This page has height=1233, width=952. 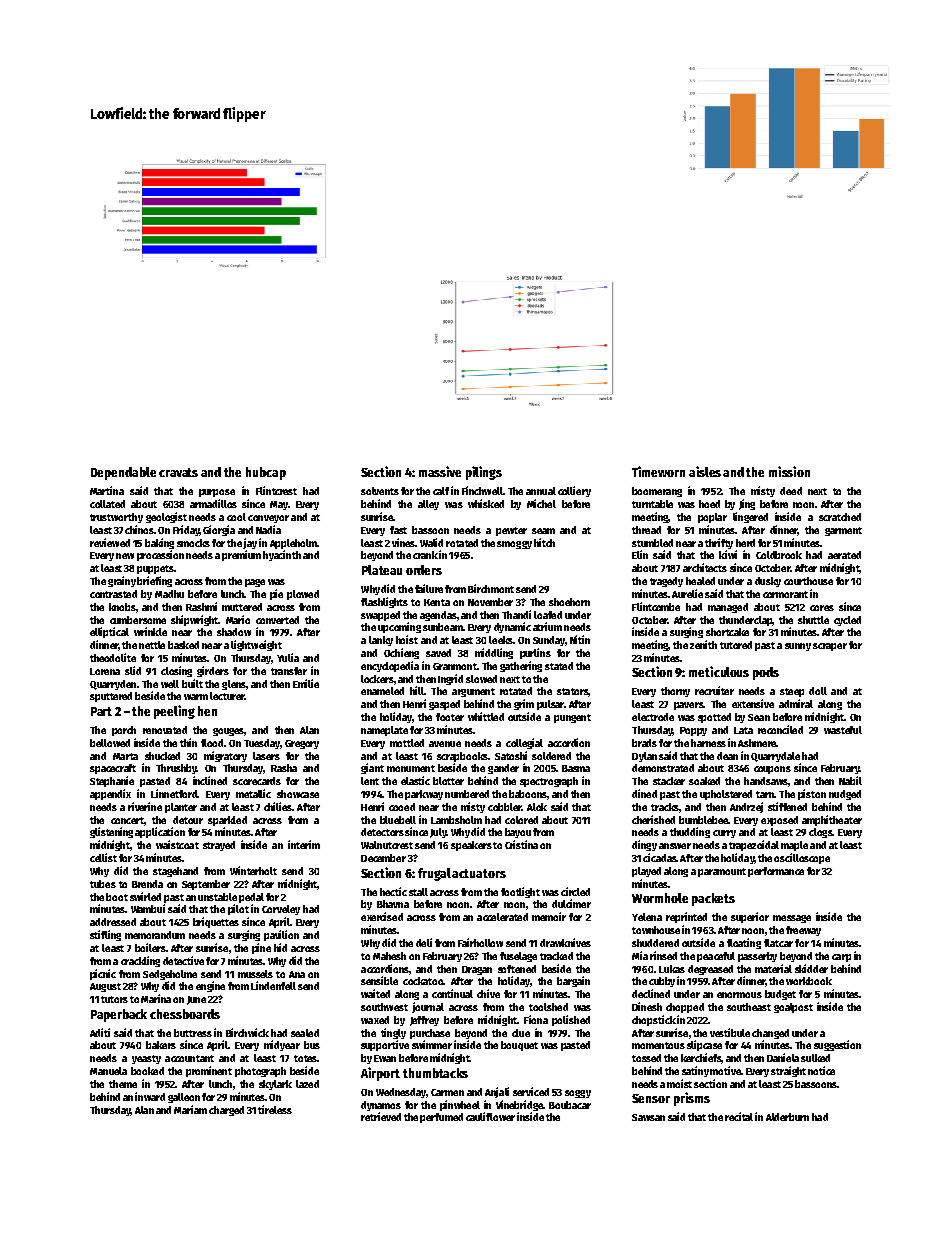 What do you see at coordinates (111, 832) in the page?
I see `glistening` at bounding box center [111, 832].
